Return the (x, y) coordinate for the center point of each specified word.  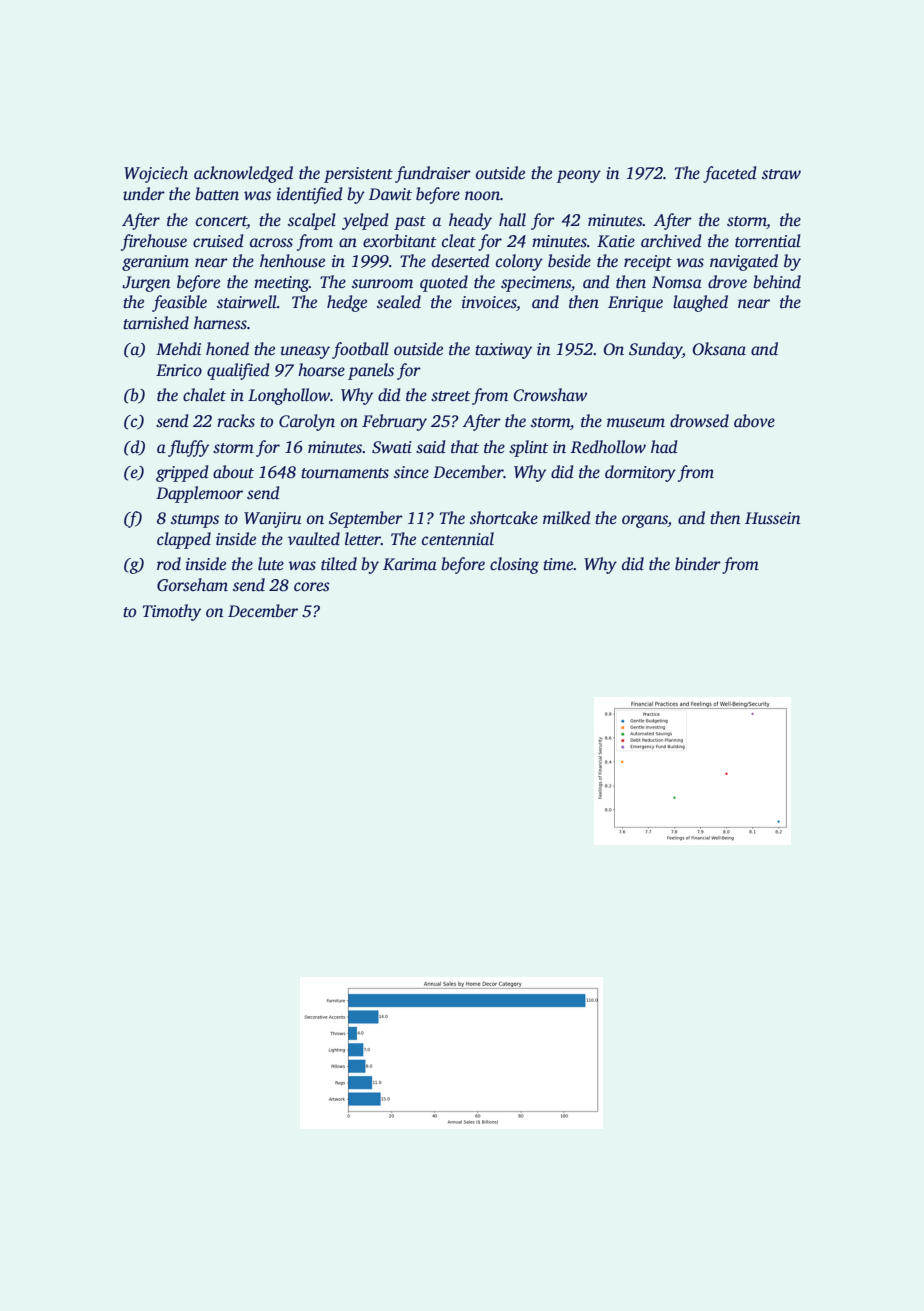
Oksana (719, 349)
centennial (458, 539)
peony (579, 176)
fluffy (188, 448)
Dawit (390, 194)
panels (371, 371)
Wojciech (156, 174)
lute (271, 564)
